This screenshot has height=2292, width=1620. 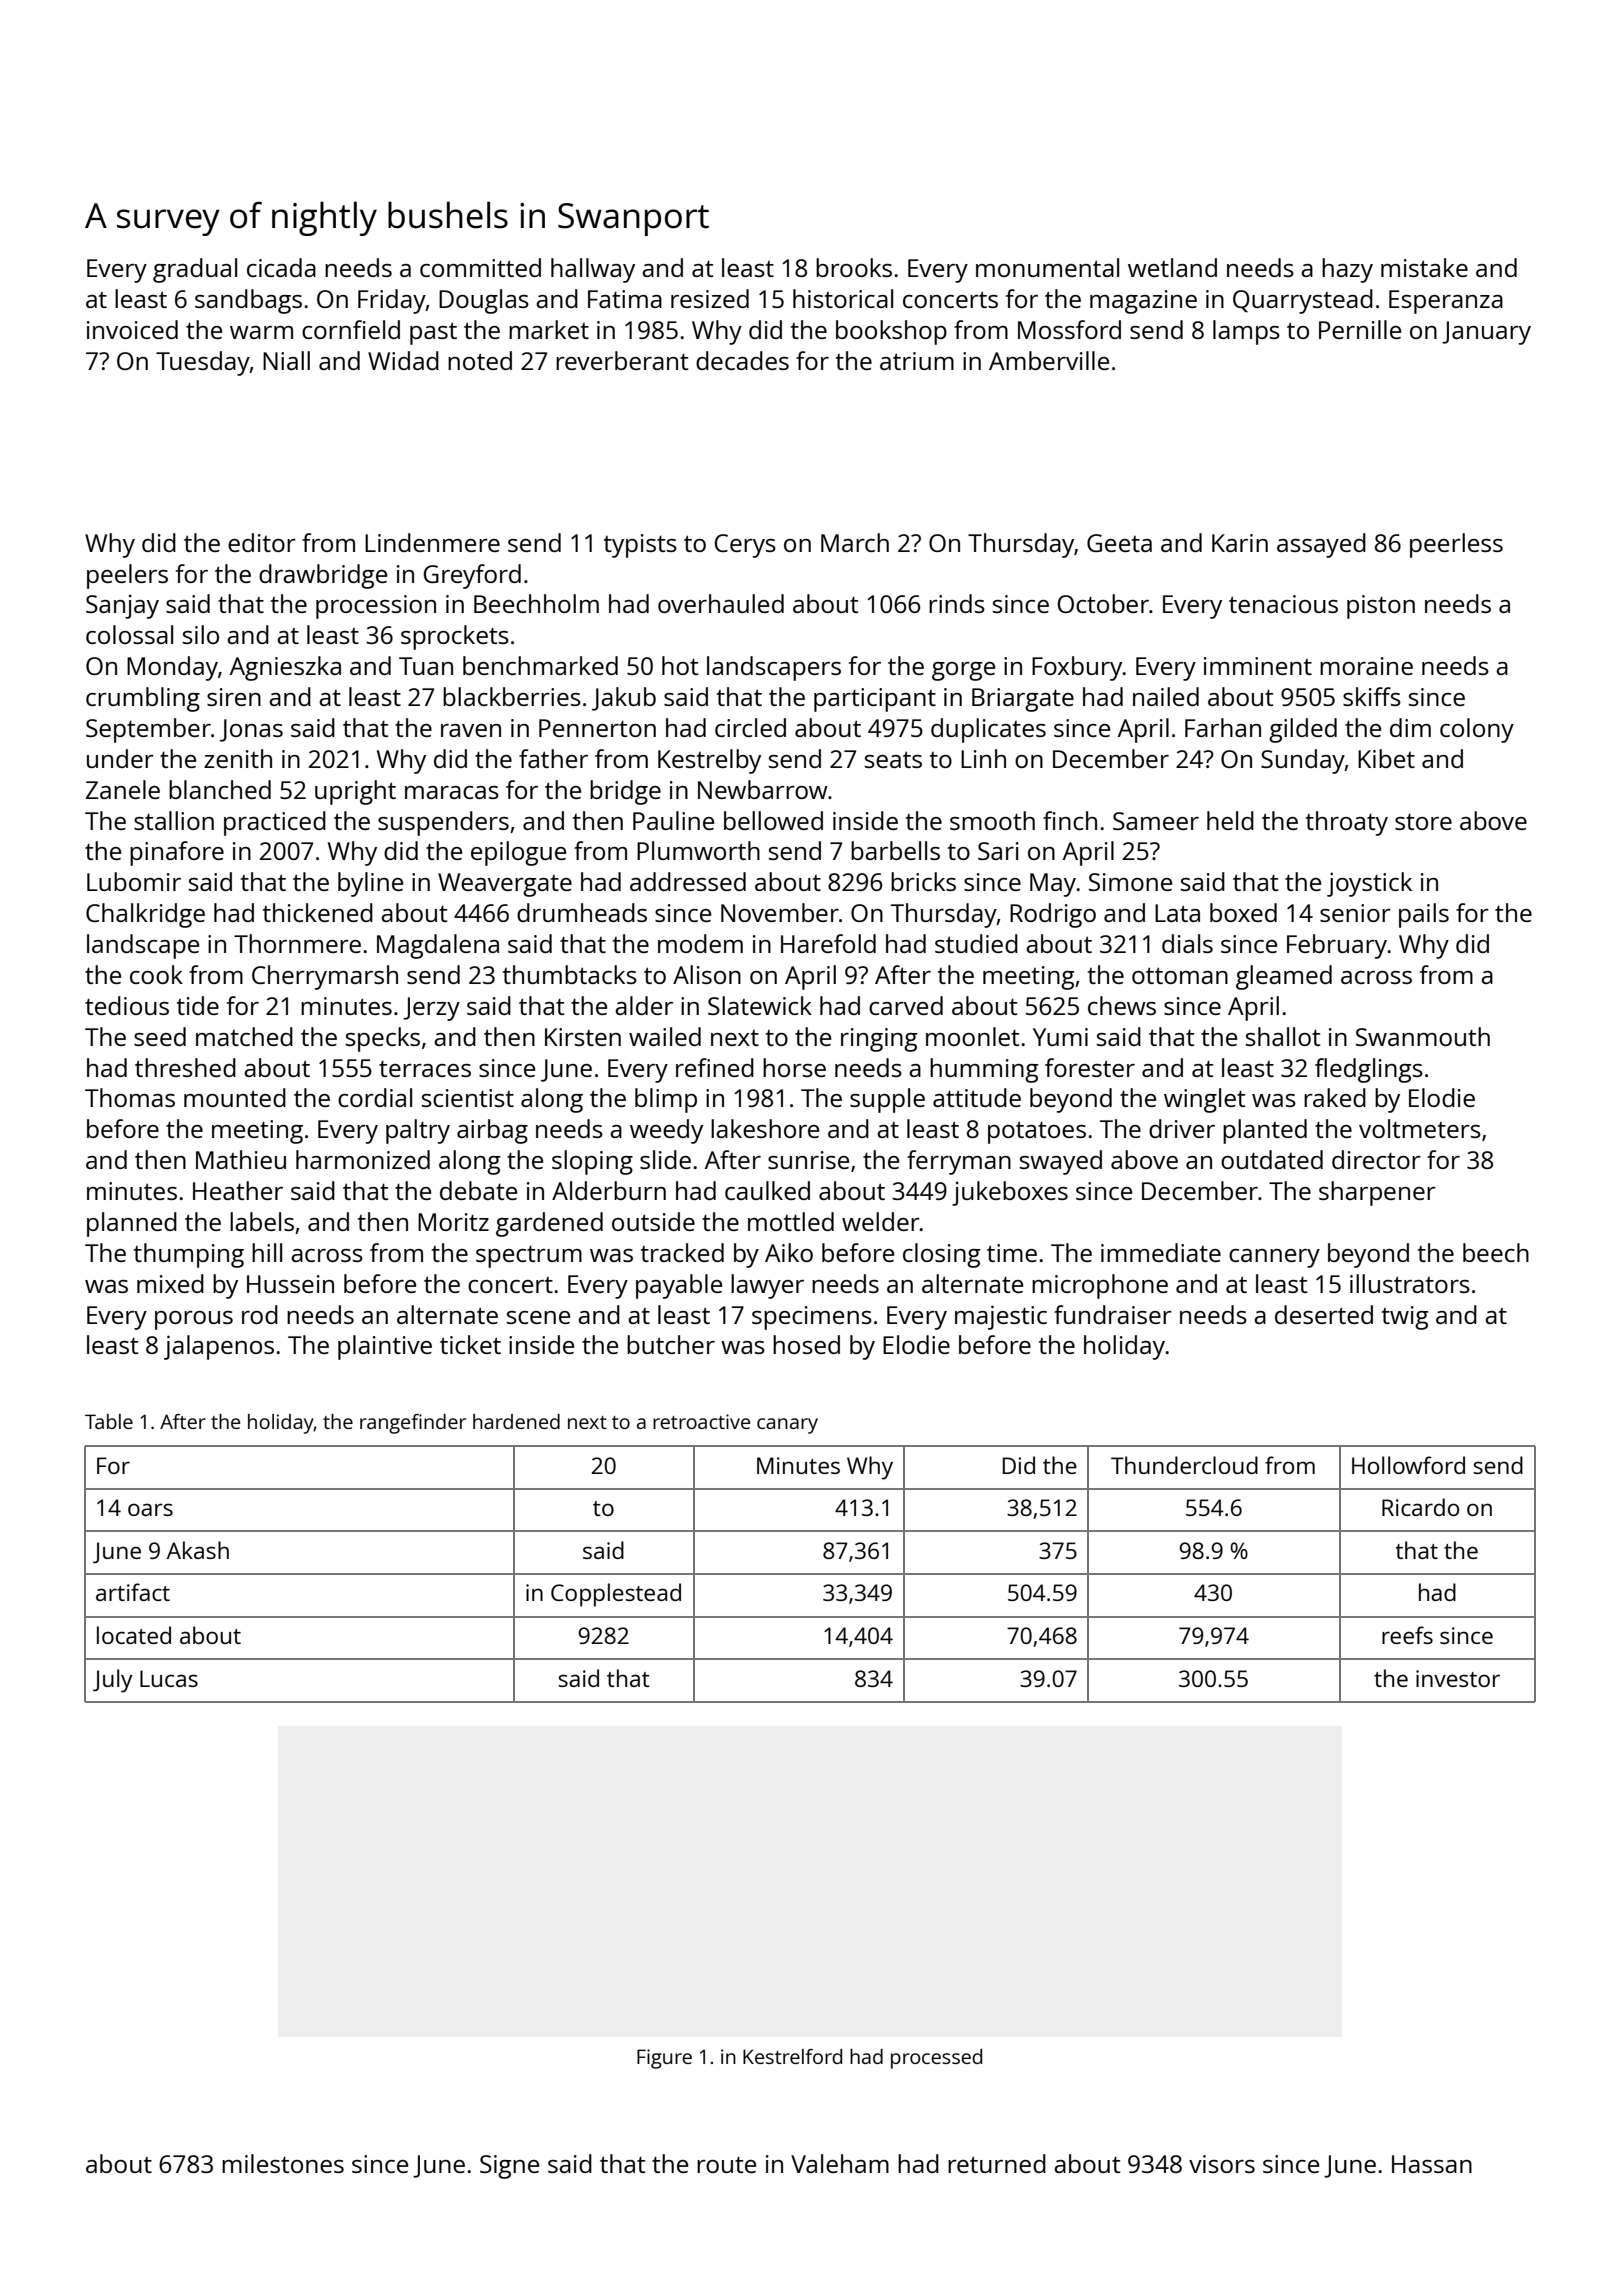 What do you see at coordinates (854, 267) in the screenshot?
I see `brooks` at bounding box center [854, 267].
